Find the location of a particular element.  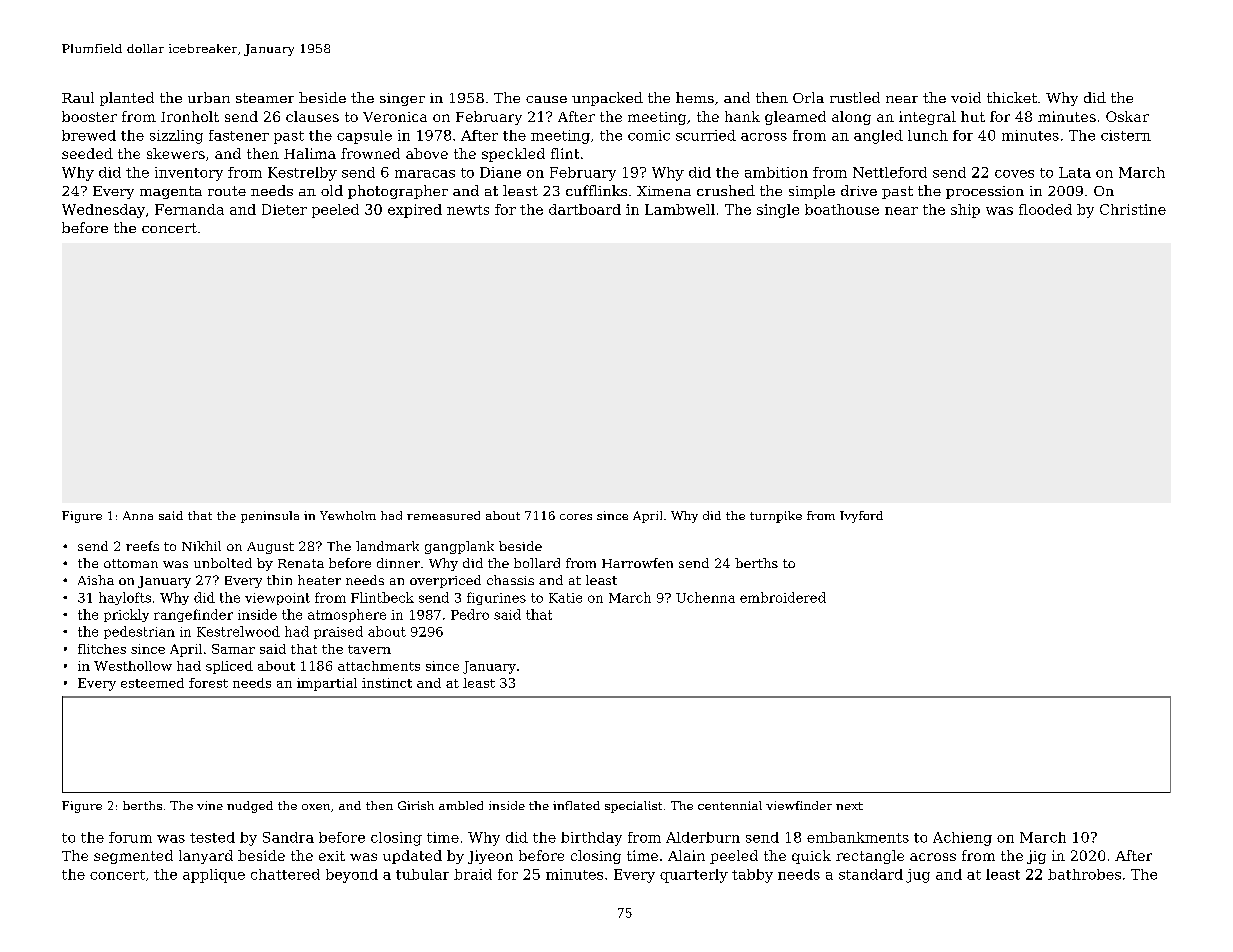

flitches is located at coordinates (102, 649).
